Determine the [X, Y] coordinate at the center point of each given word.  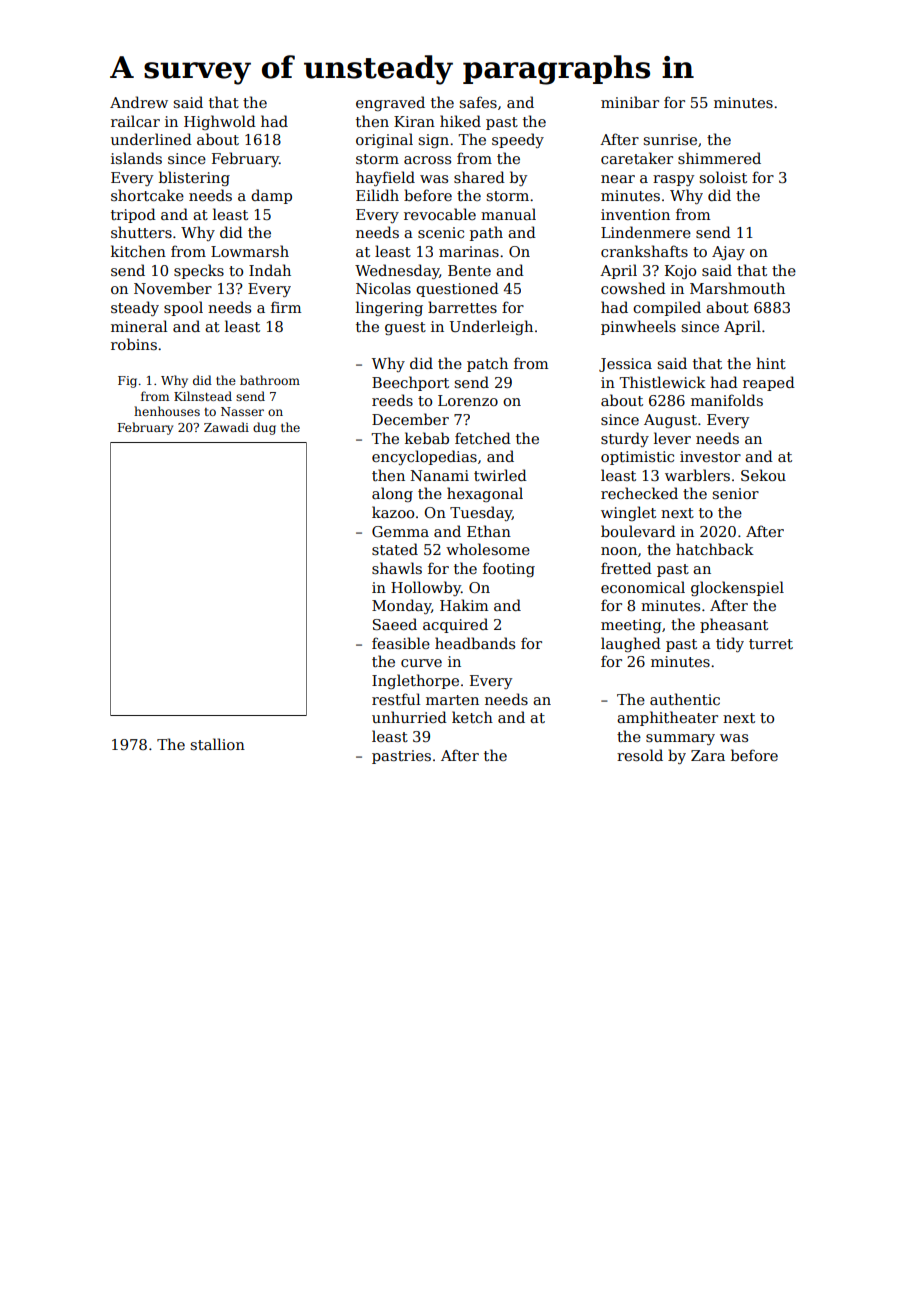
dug [264, 428]
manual [508, 214]
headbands [475, 643]
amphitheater [667, 718]
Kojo [680, 272]
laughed [631, 644]
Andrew [139, 102]
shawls [397, 568]
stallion [217, 744]
